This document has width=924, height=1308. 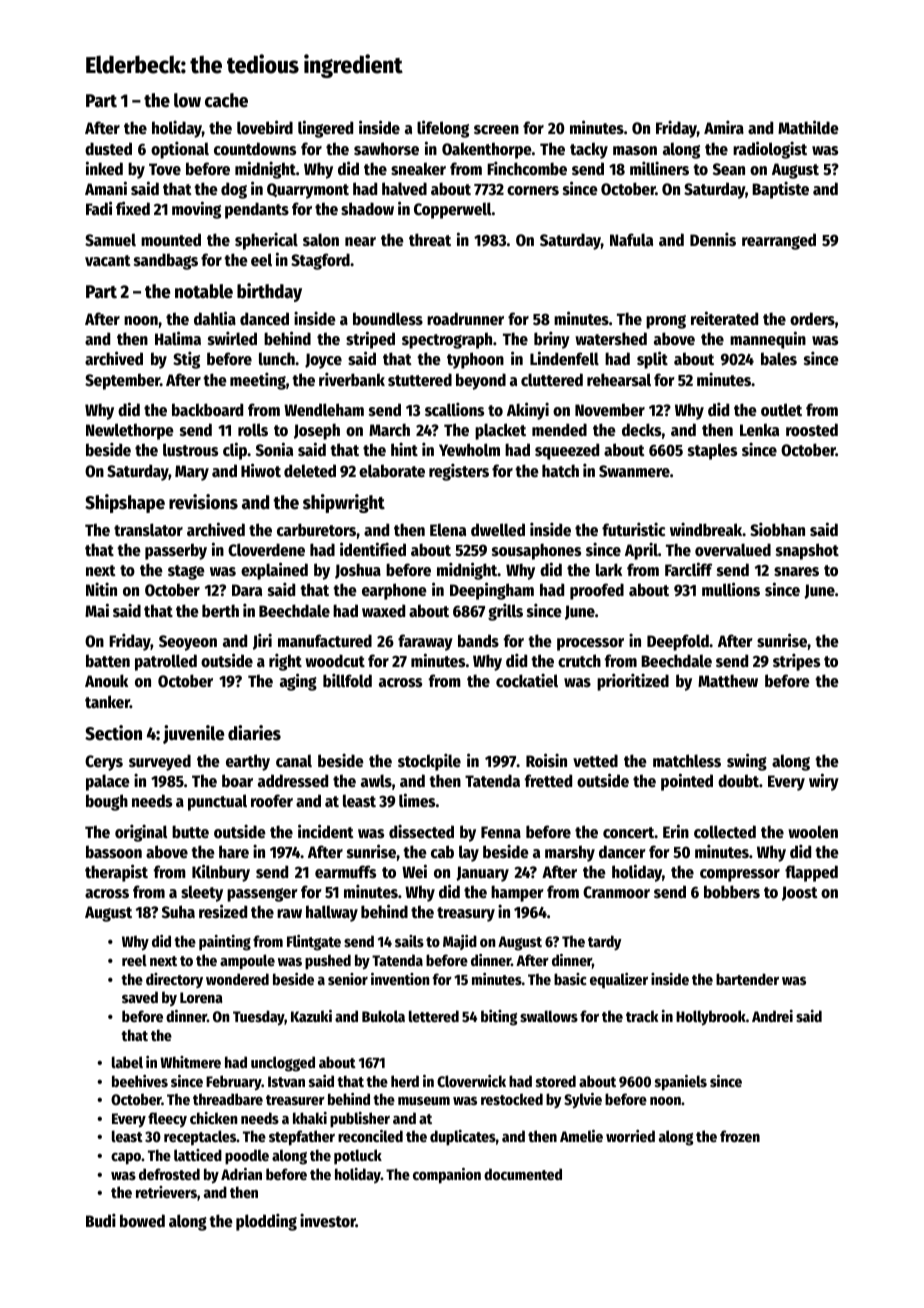 What do you see at coordinates (796, 662) in the document?
I see `stripes` at bounding box center [796, 662].
